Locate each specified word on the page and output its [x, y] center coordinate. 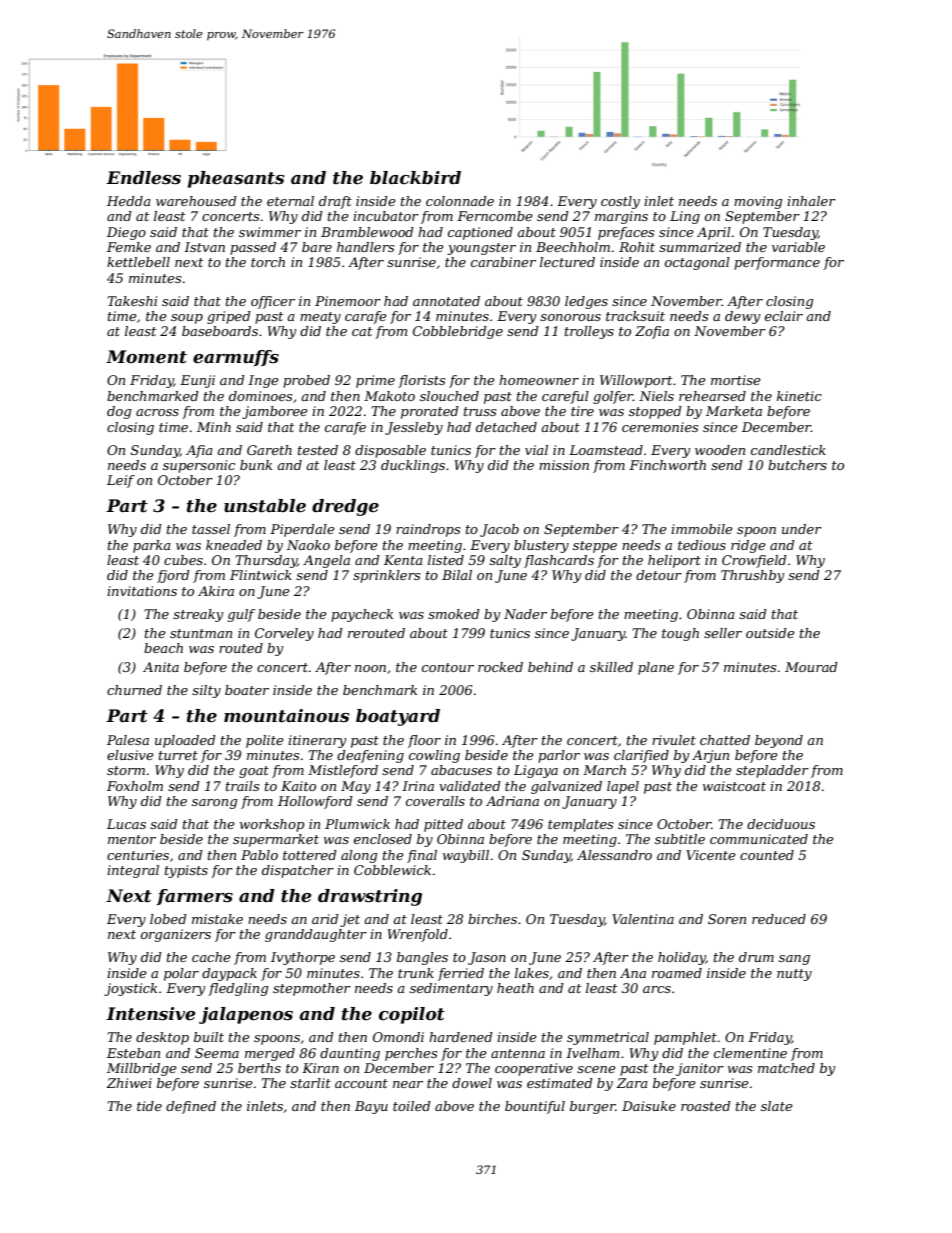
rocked [500, 667]
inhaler [811, 201]
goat [254, 772]
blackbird [415, 178]
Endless [143, 178]
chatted [725, 740]
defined [191, 1107]
